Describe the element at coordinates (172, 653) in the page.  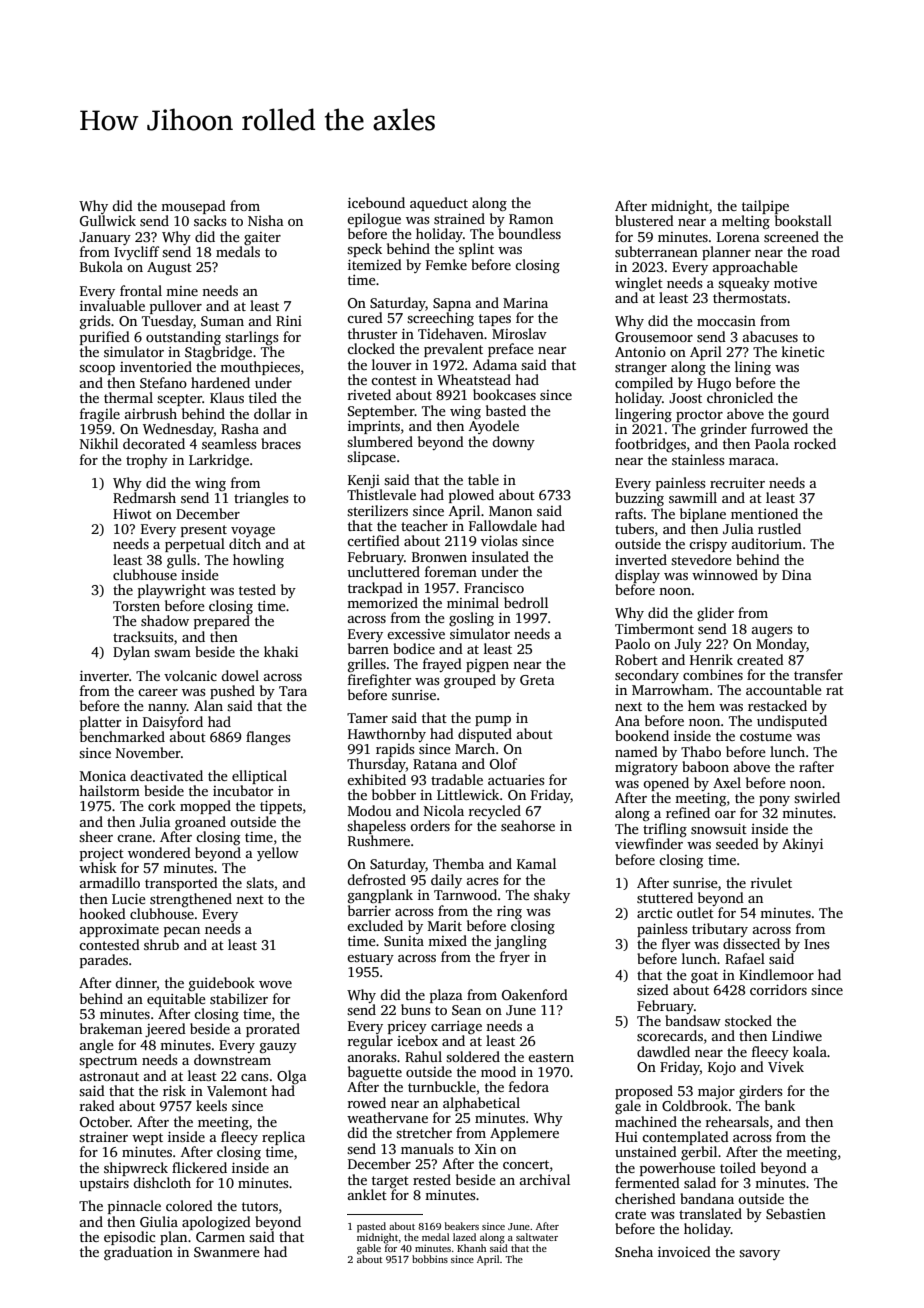
I see `swam` at that location.
